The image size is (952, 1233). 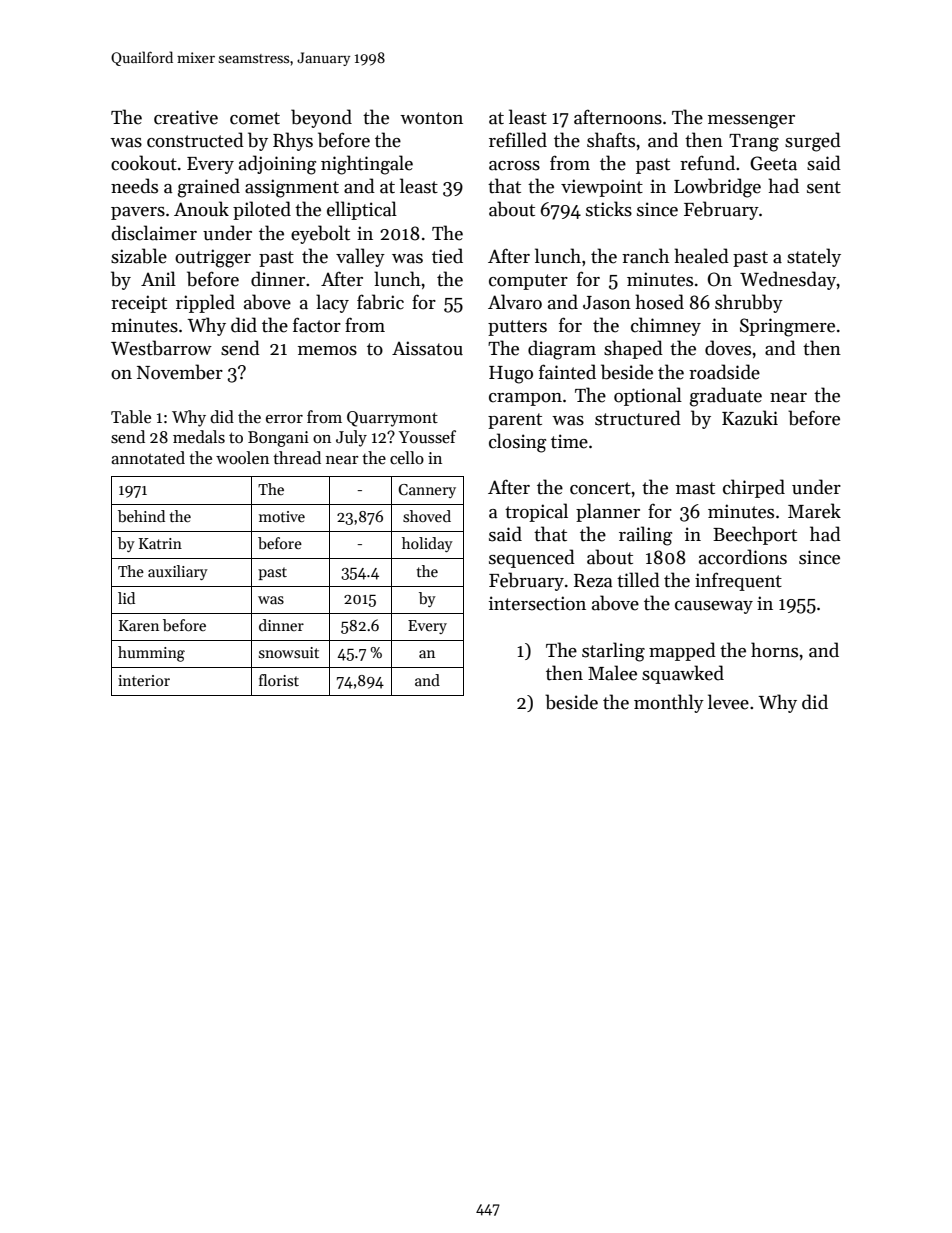 I want to click on Cannery, so click(x=427, y=491).
